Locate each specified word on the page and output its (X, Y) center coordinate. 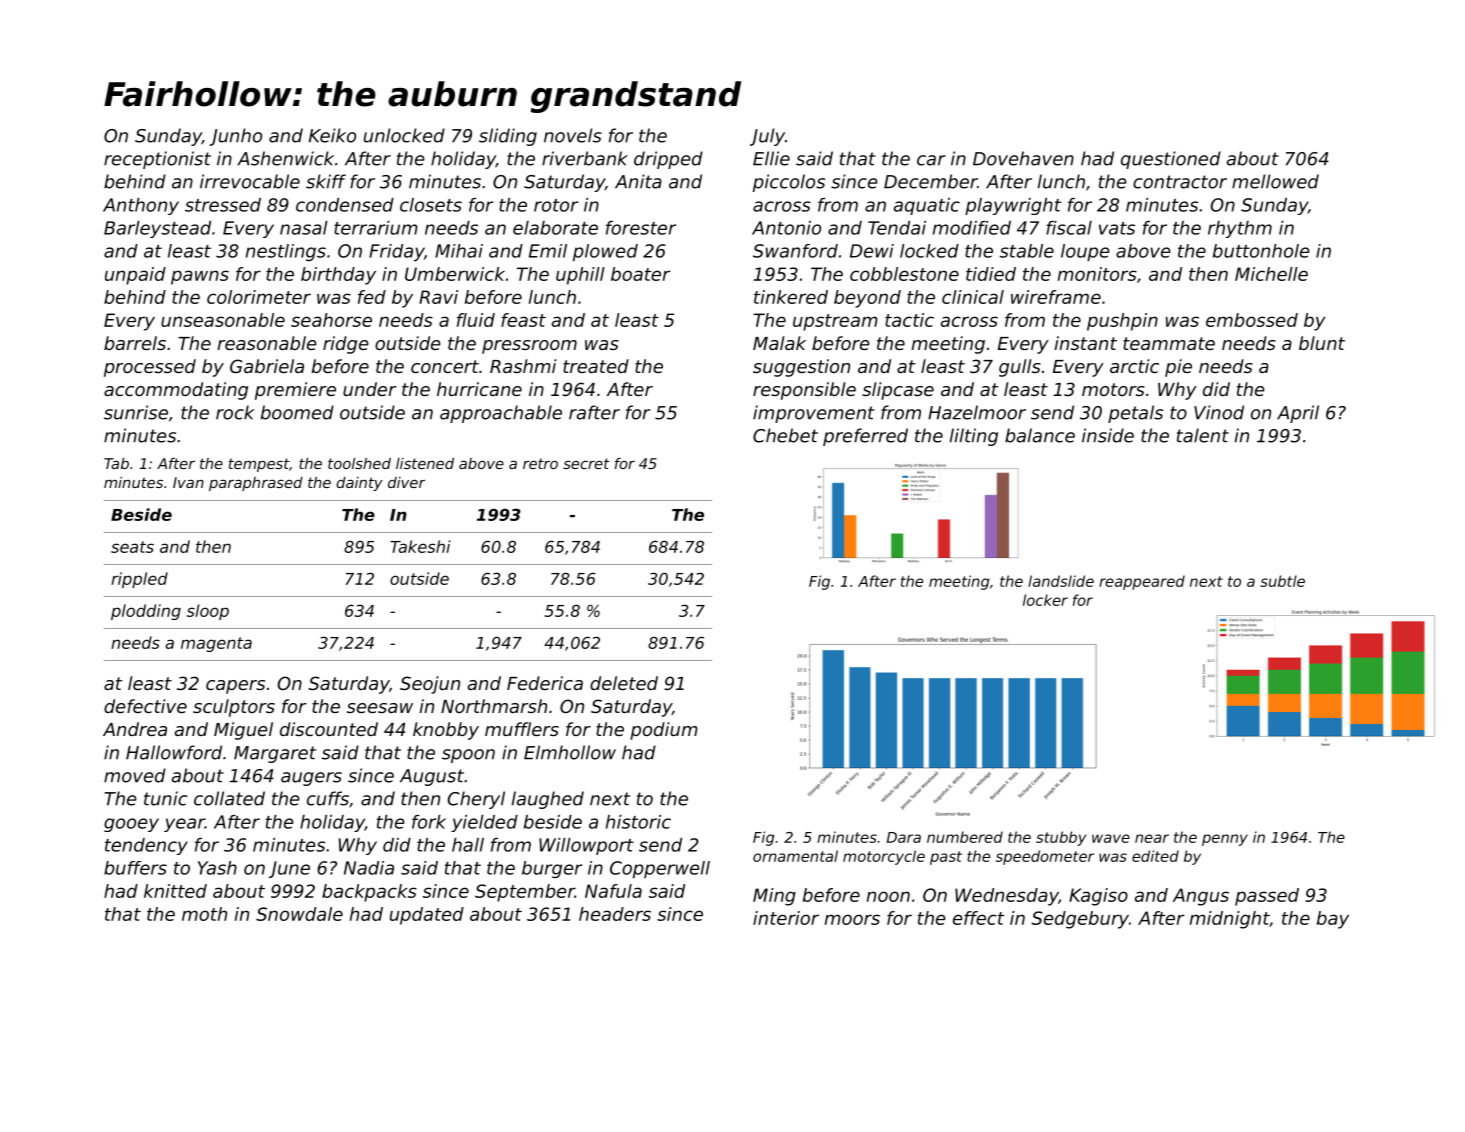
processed (150, 368)
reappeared (1142, 582)
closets (431, 205)
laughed (548, 800)
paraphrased (256, 484)
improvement (814, 414)
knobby (446, 731)
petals (1135, 414)
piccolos (789, 183)
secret (586, 463)
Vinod (1219, 412)
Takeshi (420, 546)
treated (596, 366)
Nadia (369, 868)
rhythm (1240, 229)
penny (1225, 840)
